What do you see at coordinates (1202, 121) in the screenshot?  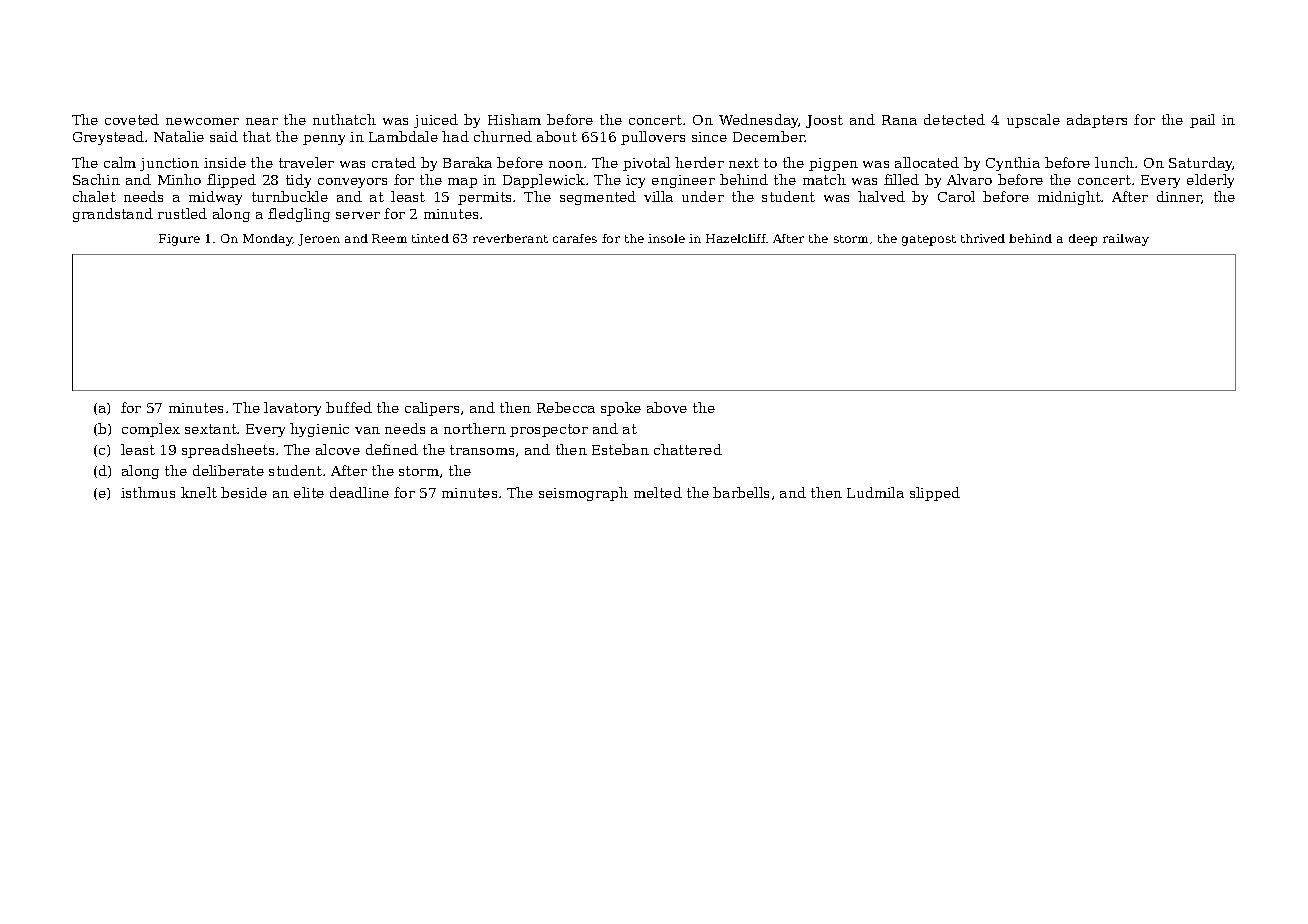 I see `pail` at bounding box center [1202, 121].
